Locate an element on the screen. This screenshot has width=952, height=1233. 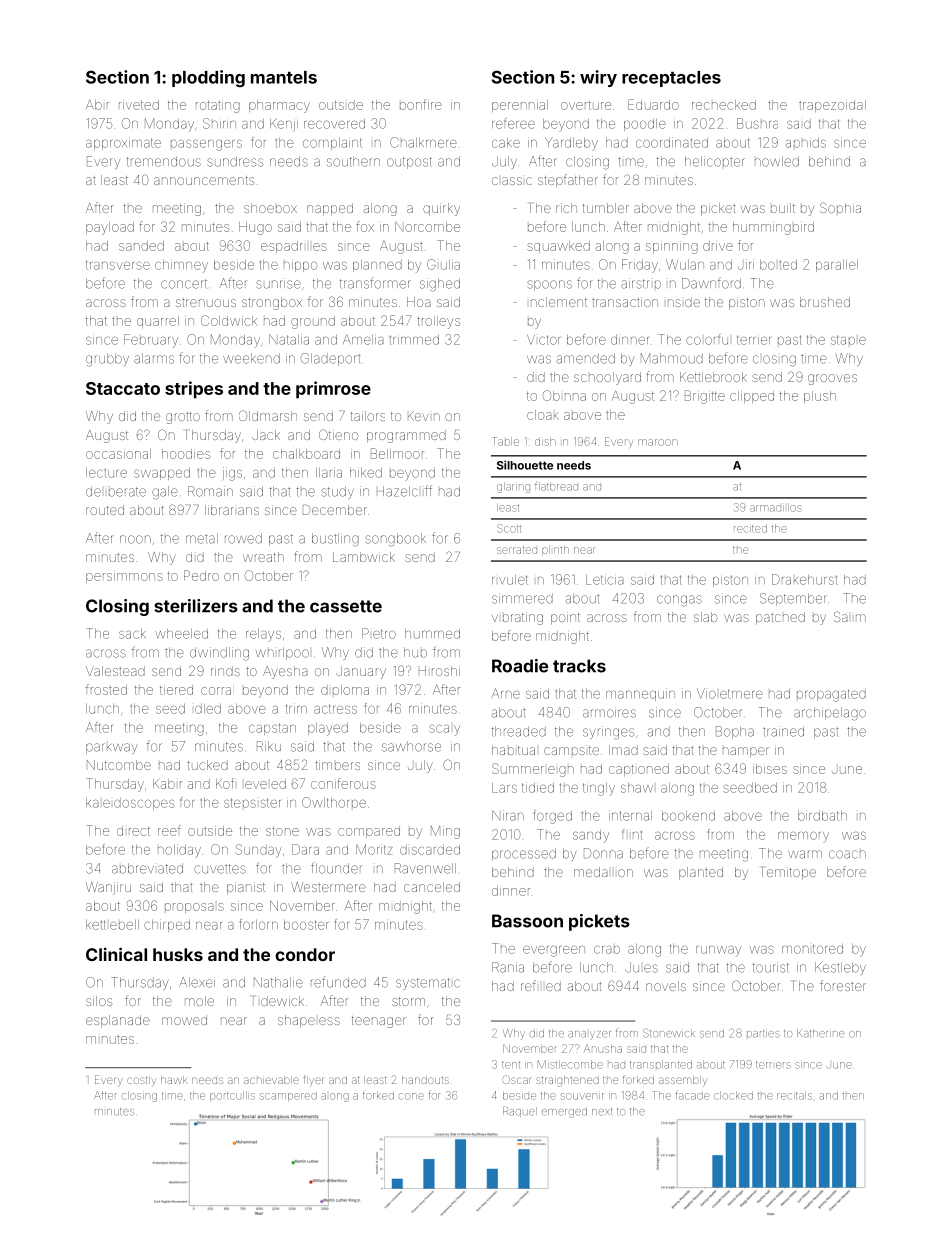
armadillos is located at coordinates (776, 507).
